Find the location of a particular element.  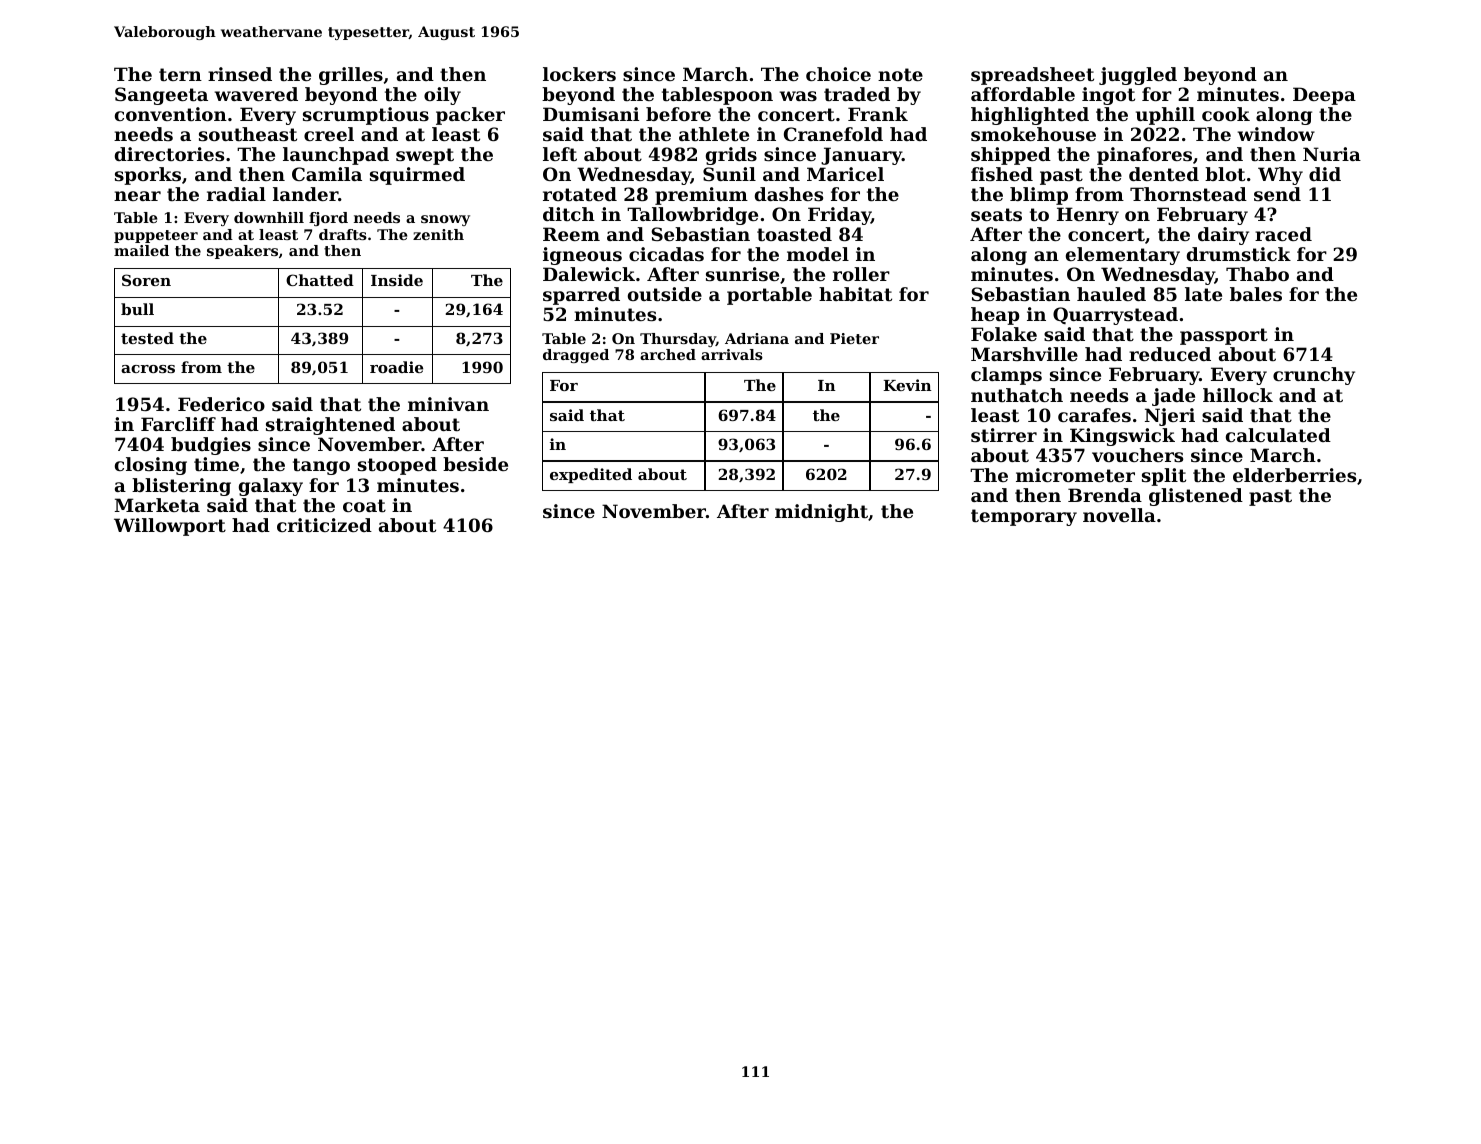

expedited is located at coordinates (591, 475).
